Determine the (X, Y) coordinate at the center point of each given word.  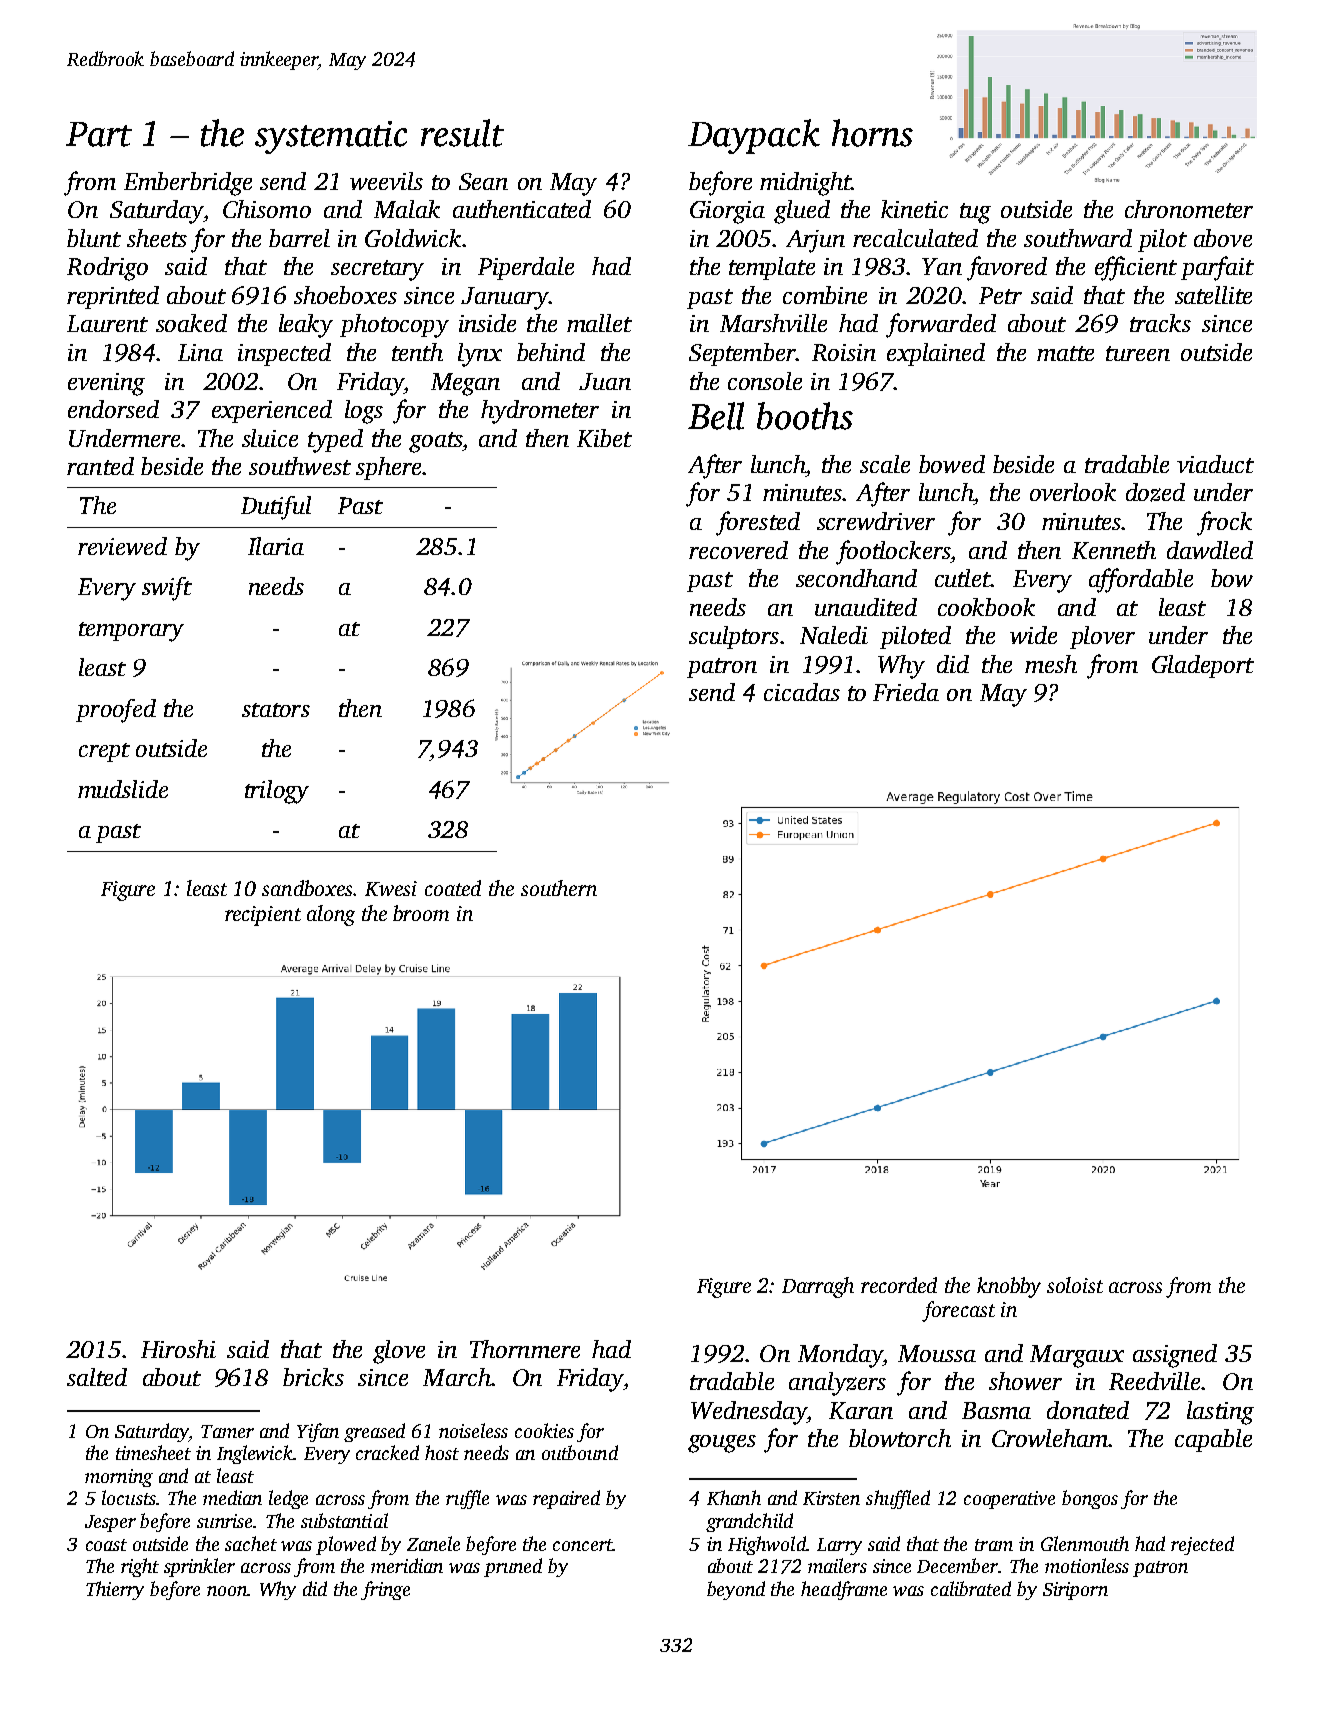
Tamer (227, 1431)
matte (1065, 353)
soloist (1075, 1285)
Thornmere (525, 1349)
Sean (483, 181)
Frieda (906, 692)
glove (399, 1352)
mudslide (123, 789)
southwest (300, 466)
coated (453, 888)
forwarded (941, 325)
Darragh (818, 1287)
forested (758, 523)
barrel (299, 238)
